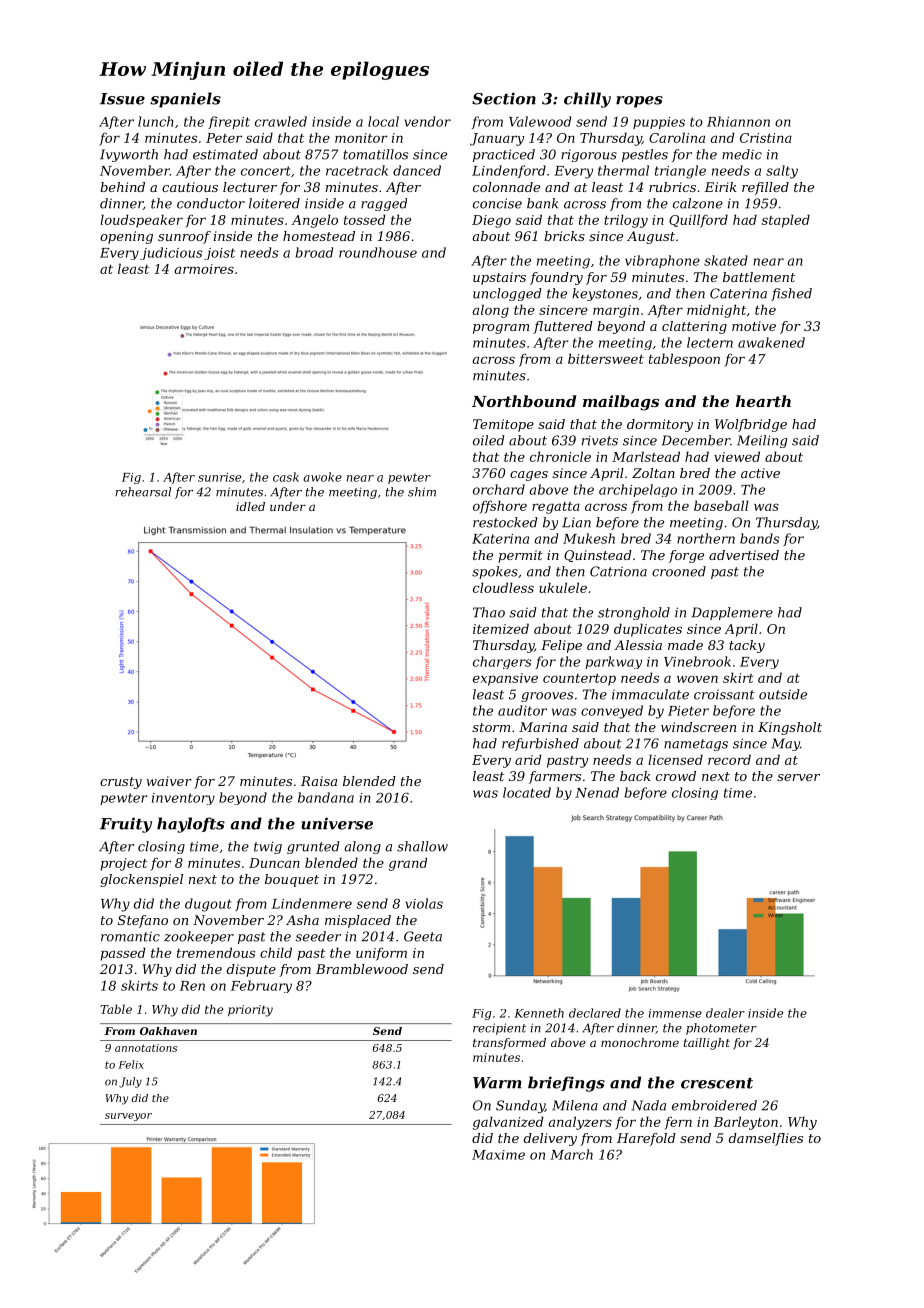  What do you see at coordinates (375, 154) in the screenshot?
I see `tomatillos` at bounding box center [375, 154].
